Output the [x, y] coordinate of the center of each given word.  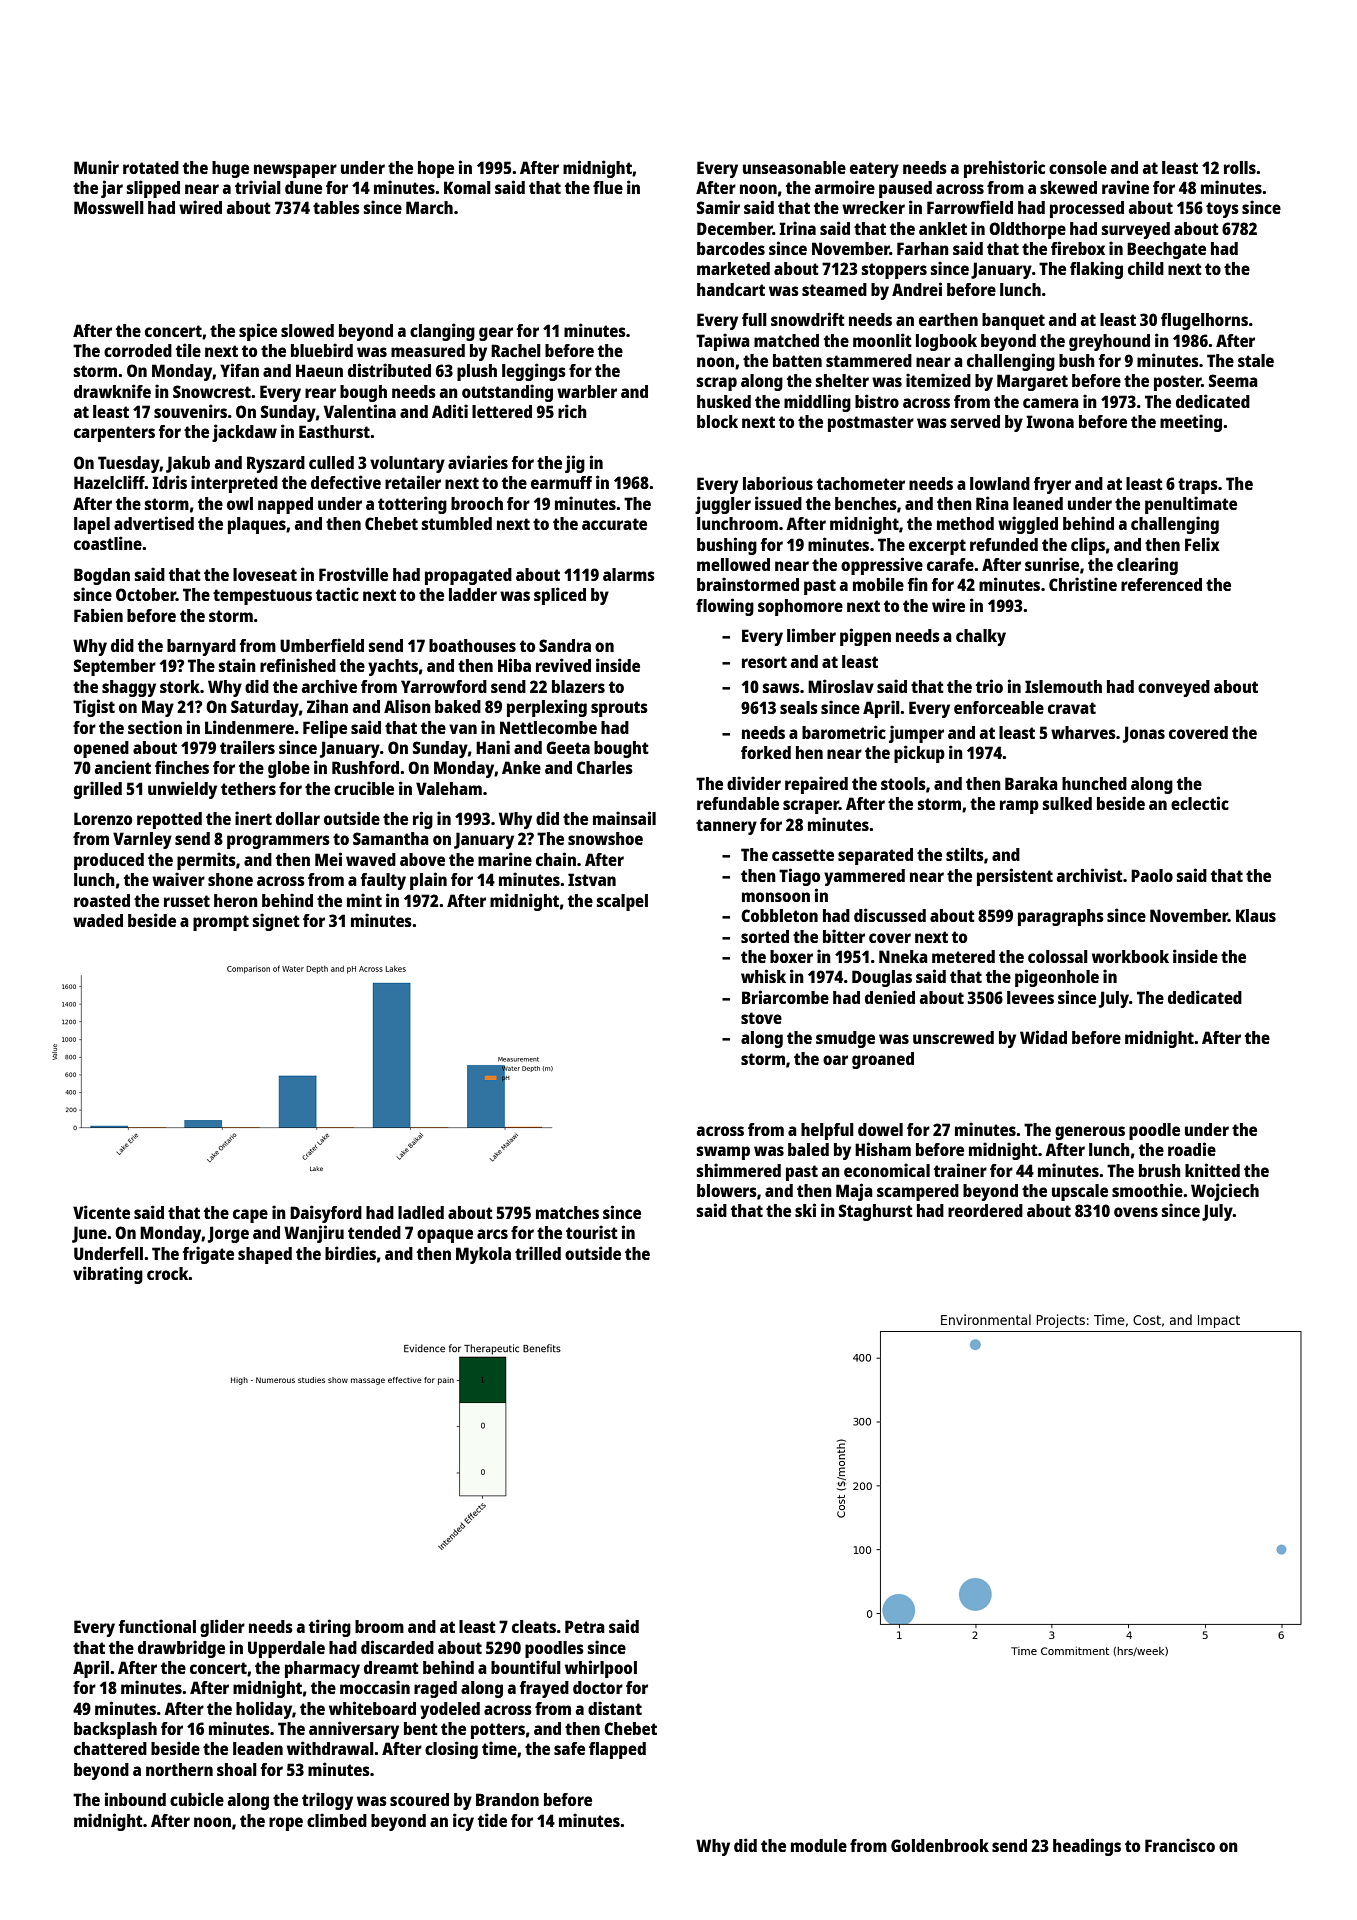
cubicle [197, 1799]
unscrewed [953, 1037]
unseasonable [794, 167]
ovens [1136, 1212]
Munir [96, 167]
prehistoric [1004, 169]
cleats [534, 1626]
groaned [883, 1060]
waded [98, 920]
